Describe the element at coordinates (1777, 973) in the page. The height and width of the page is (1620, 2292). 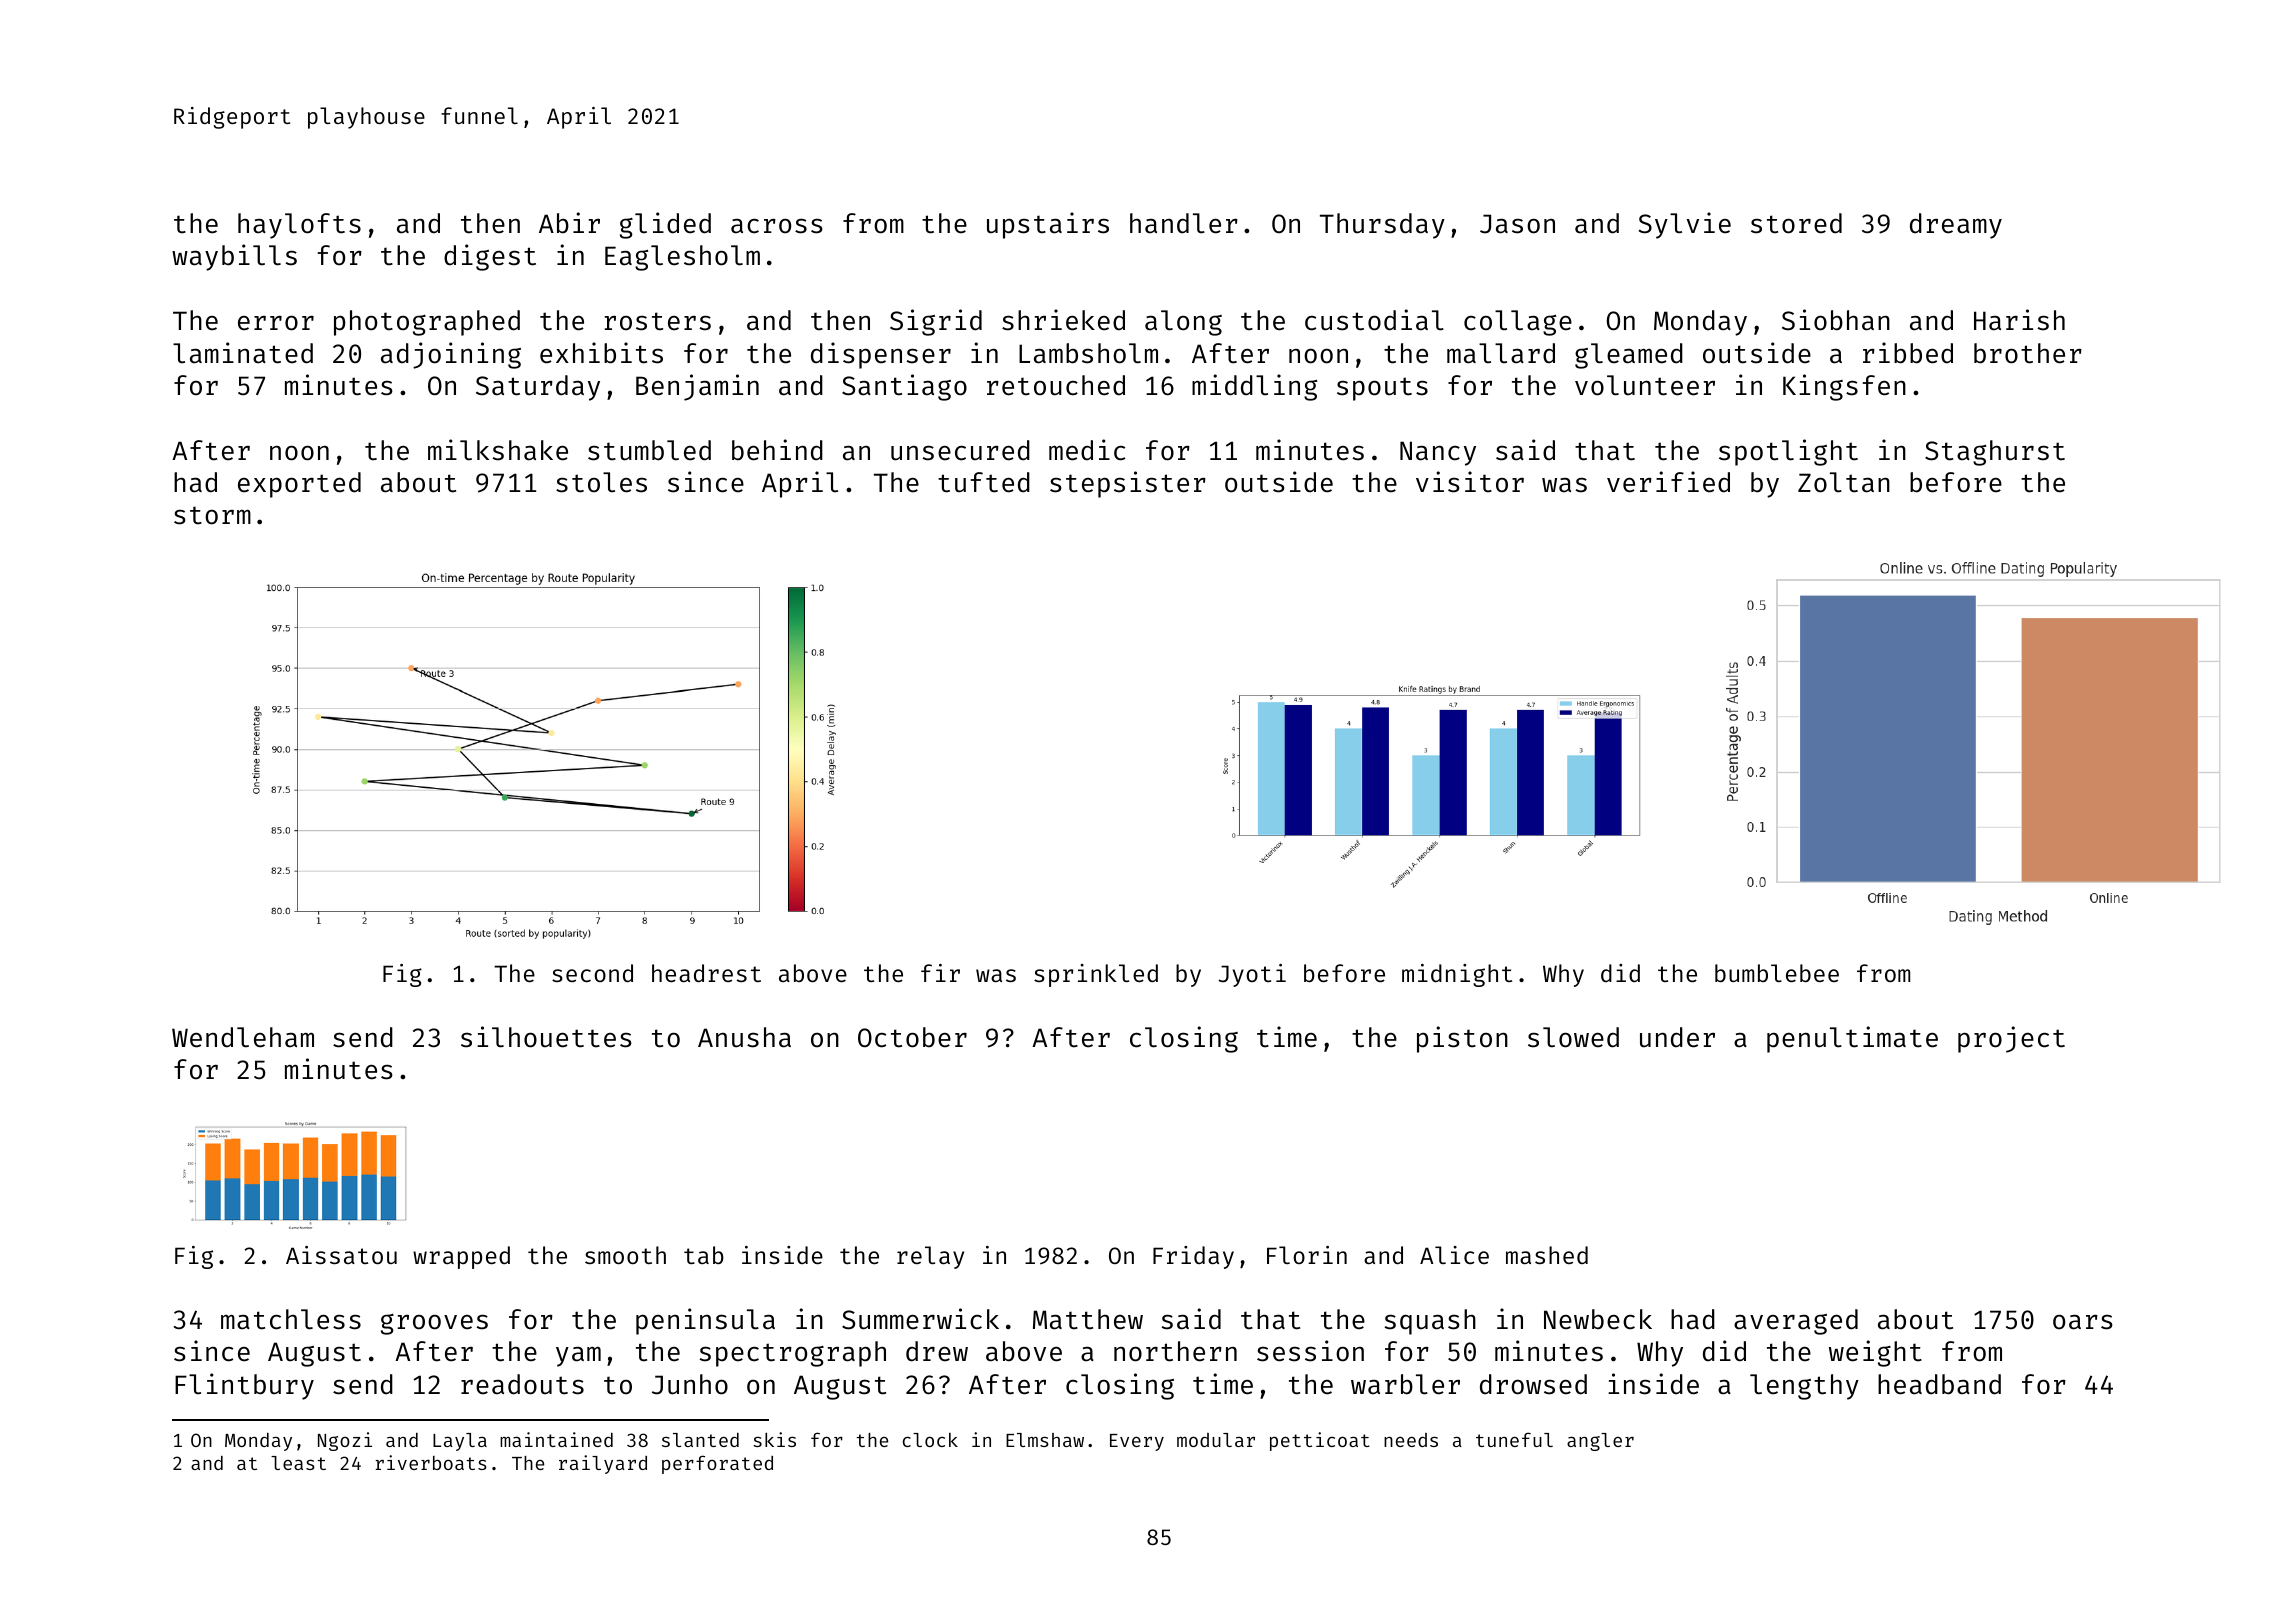
I see `bumblebee` at that location.
